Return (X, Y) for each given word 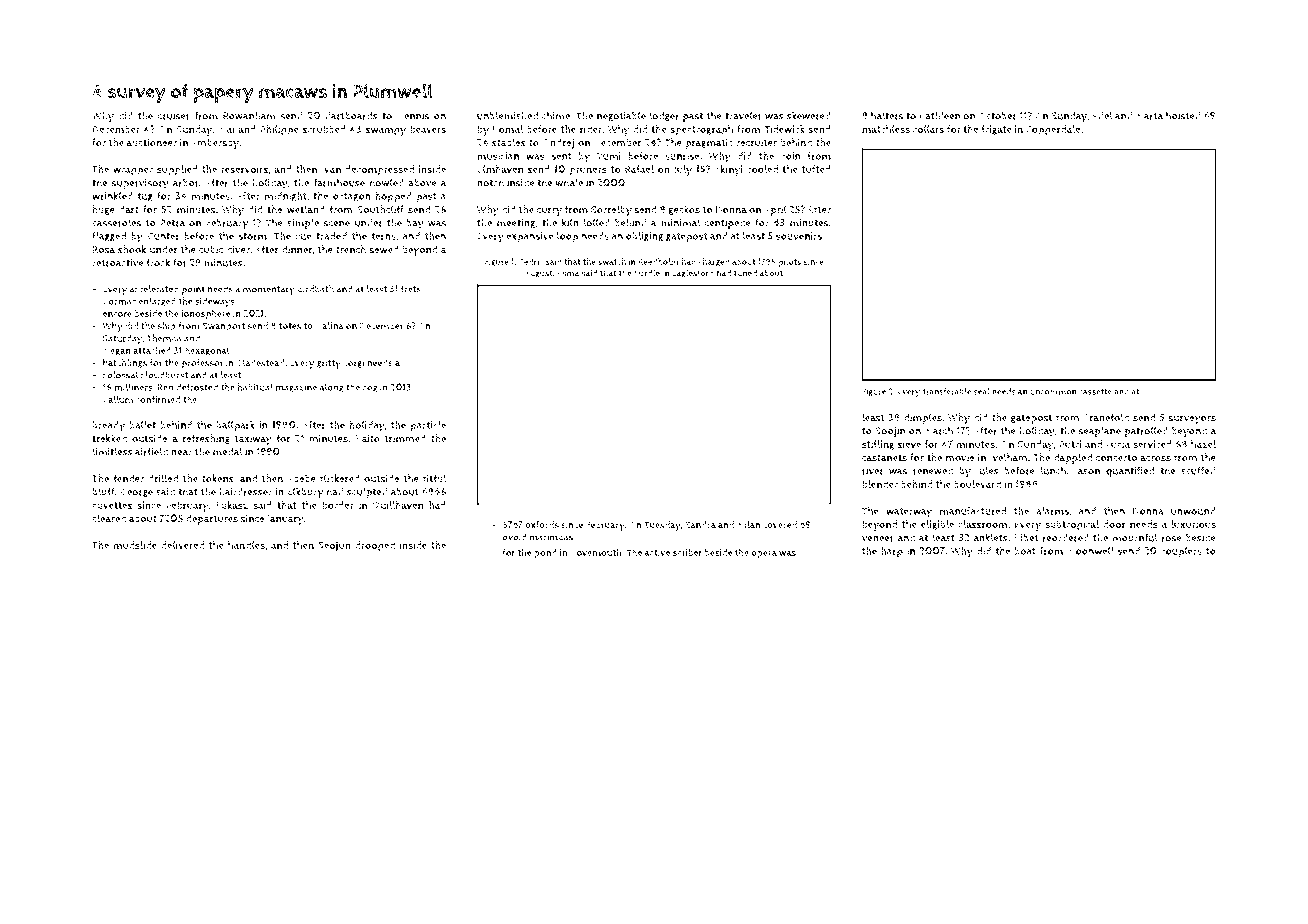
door (1114, 524)
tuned (745, 273)
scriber (687, 552)
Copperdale (1053, 130)
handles (246, 545)
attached (152, 350)
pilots (789, 262)
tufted (816, 169)
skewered (809, 115)
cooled (762, 169)
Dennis (413, 116)
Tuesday (662, 526)
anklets (991, 537)
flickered (340, 478)
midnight (285, 197)
